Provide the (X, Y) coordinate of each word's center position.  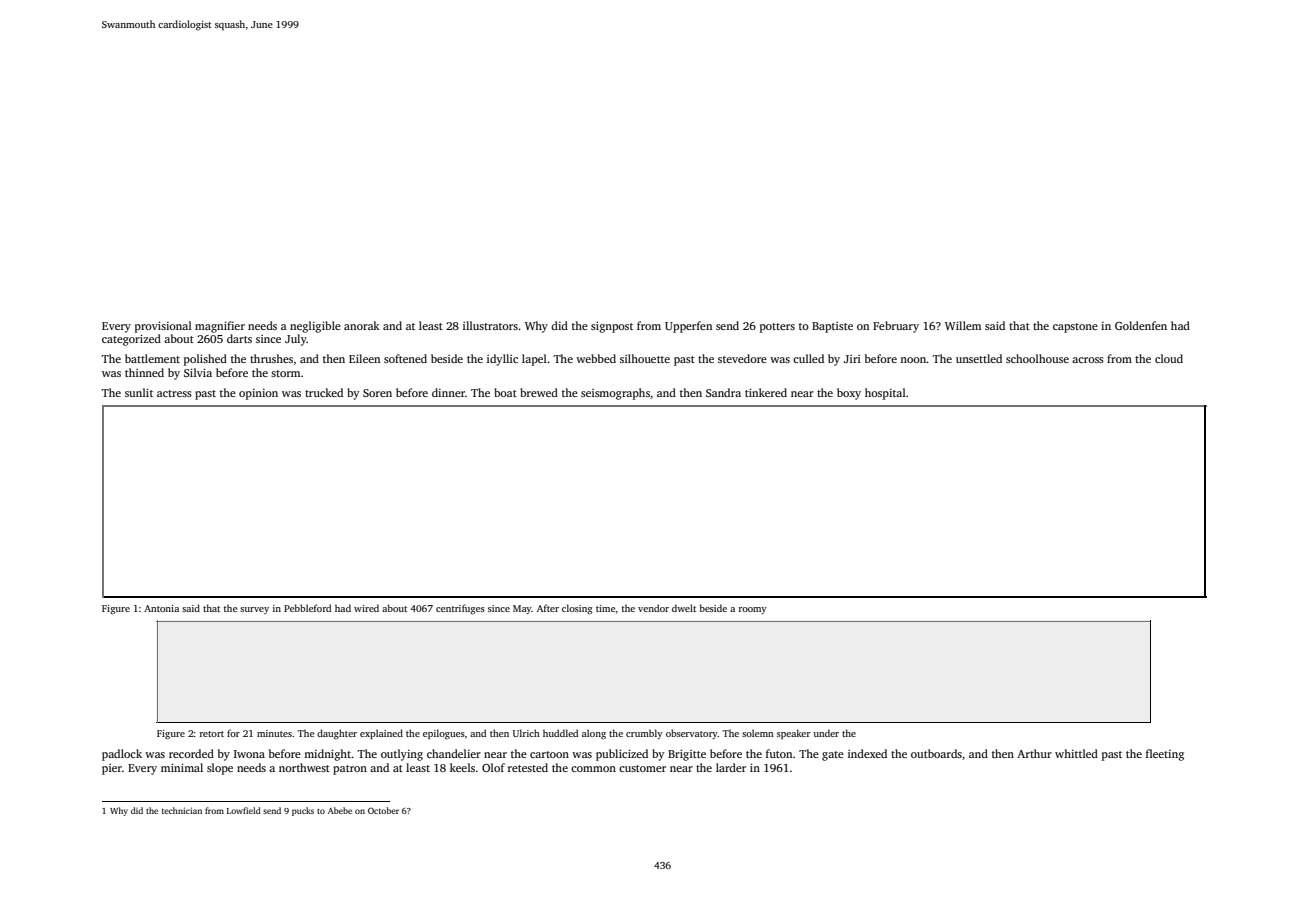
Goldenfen (1141, 325)
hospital (885, 394)
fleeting (1165, 755)
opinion (258, 394)
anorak (362, 325)
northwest (304, 767)
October (383, 810)
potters (777, 328)
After (548, 608)
